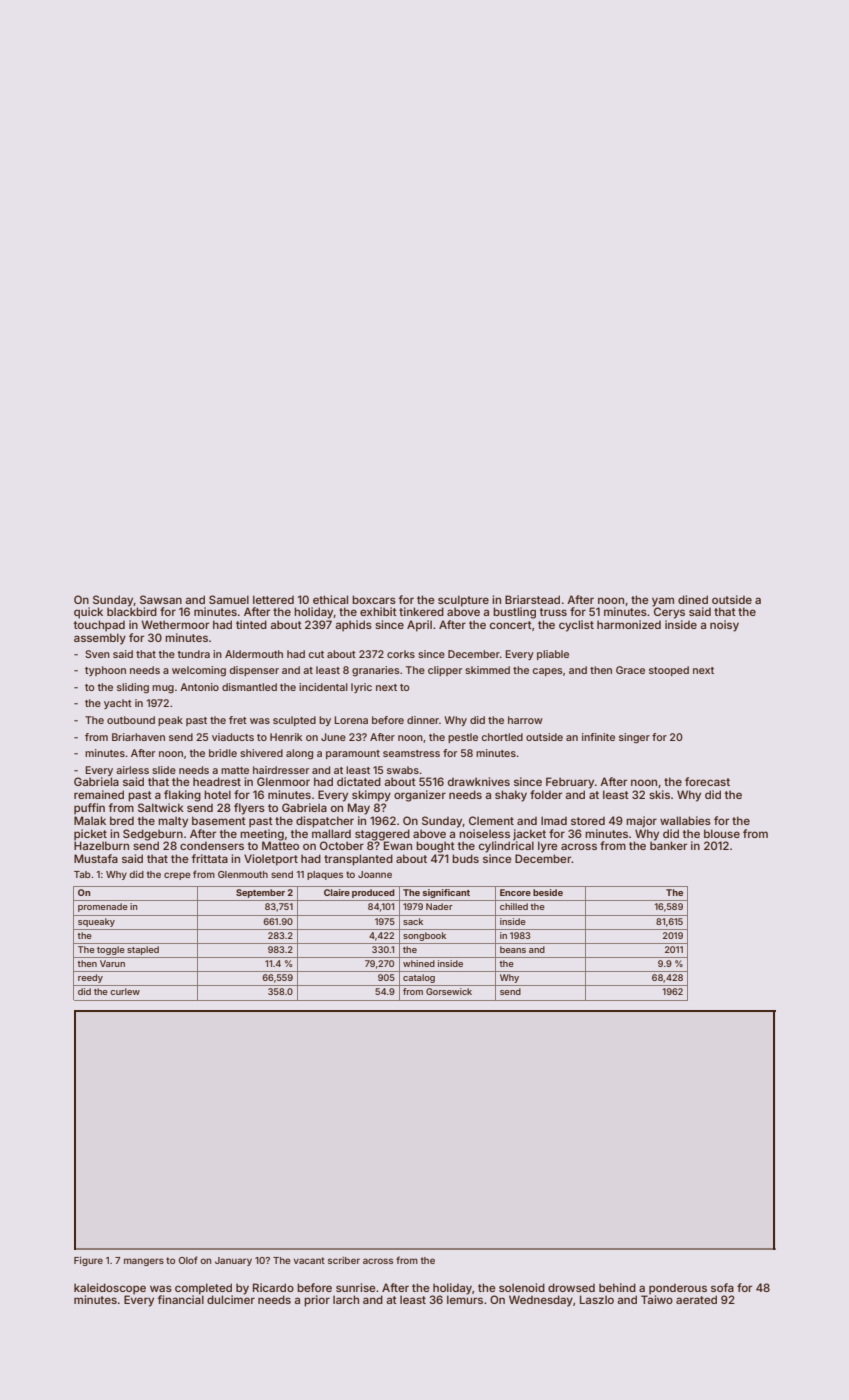  Describe the element at coordinates (88, 1261) in the screenshot. I see `Figure` at that location.
